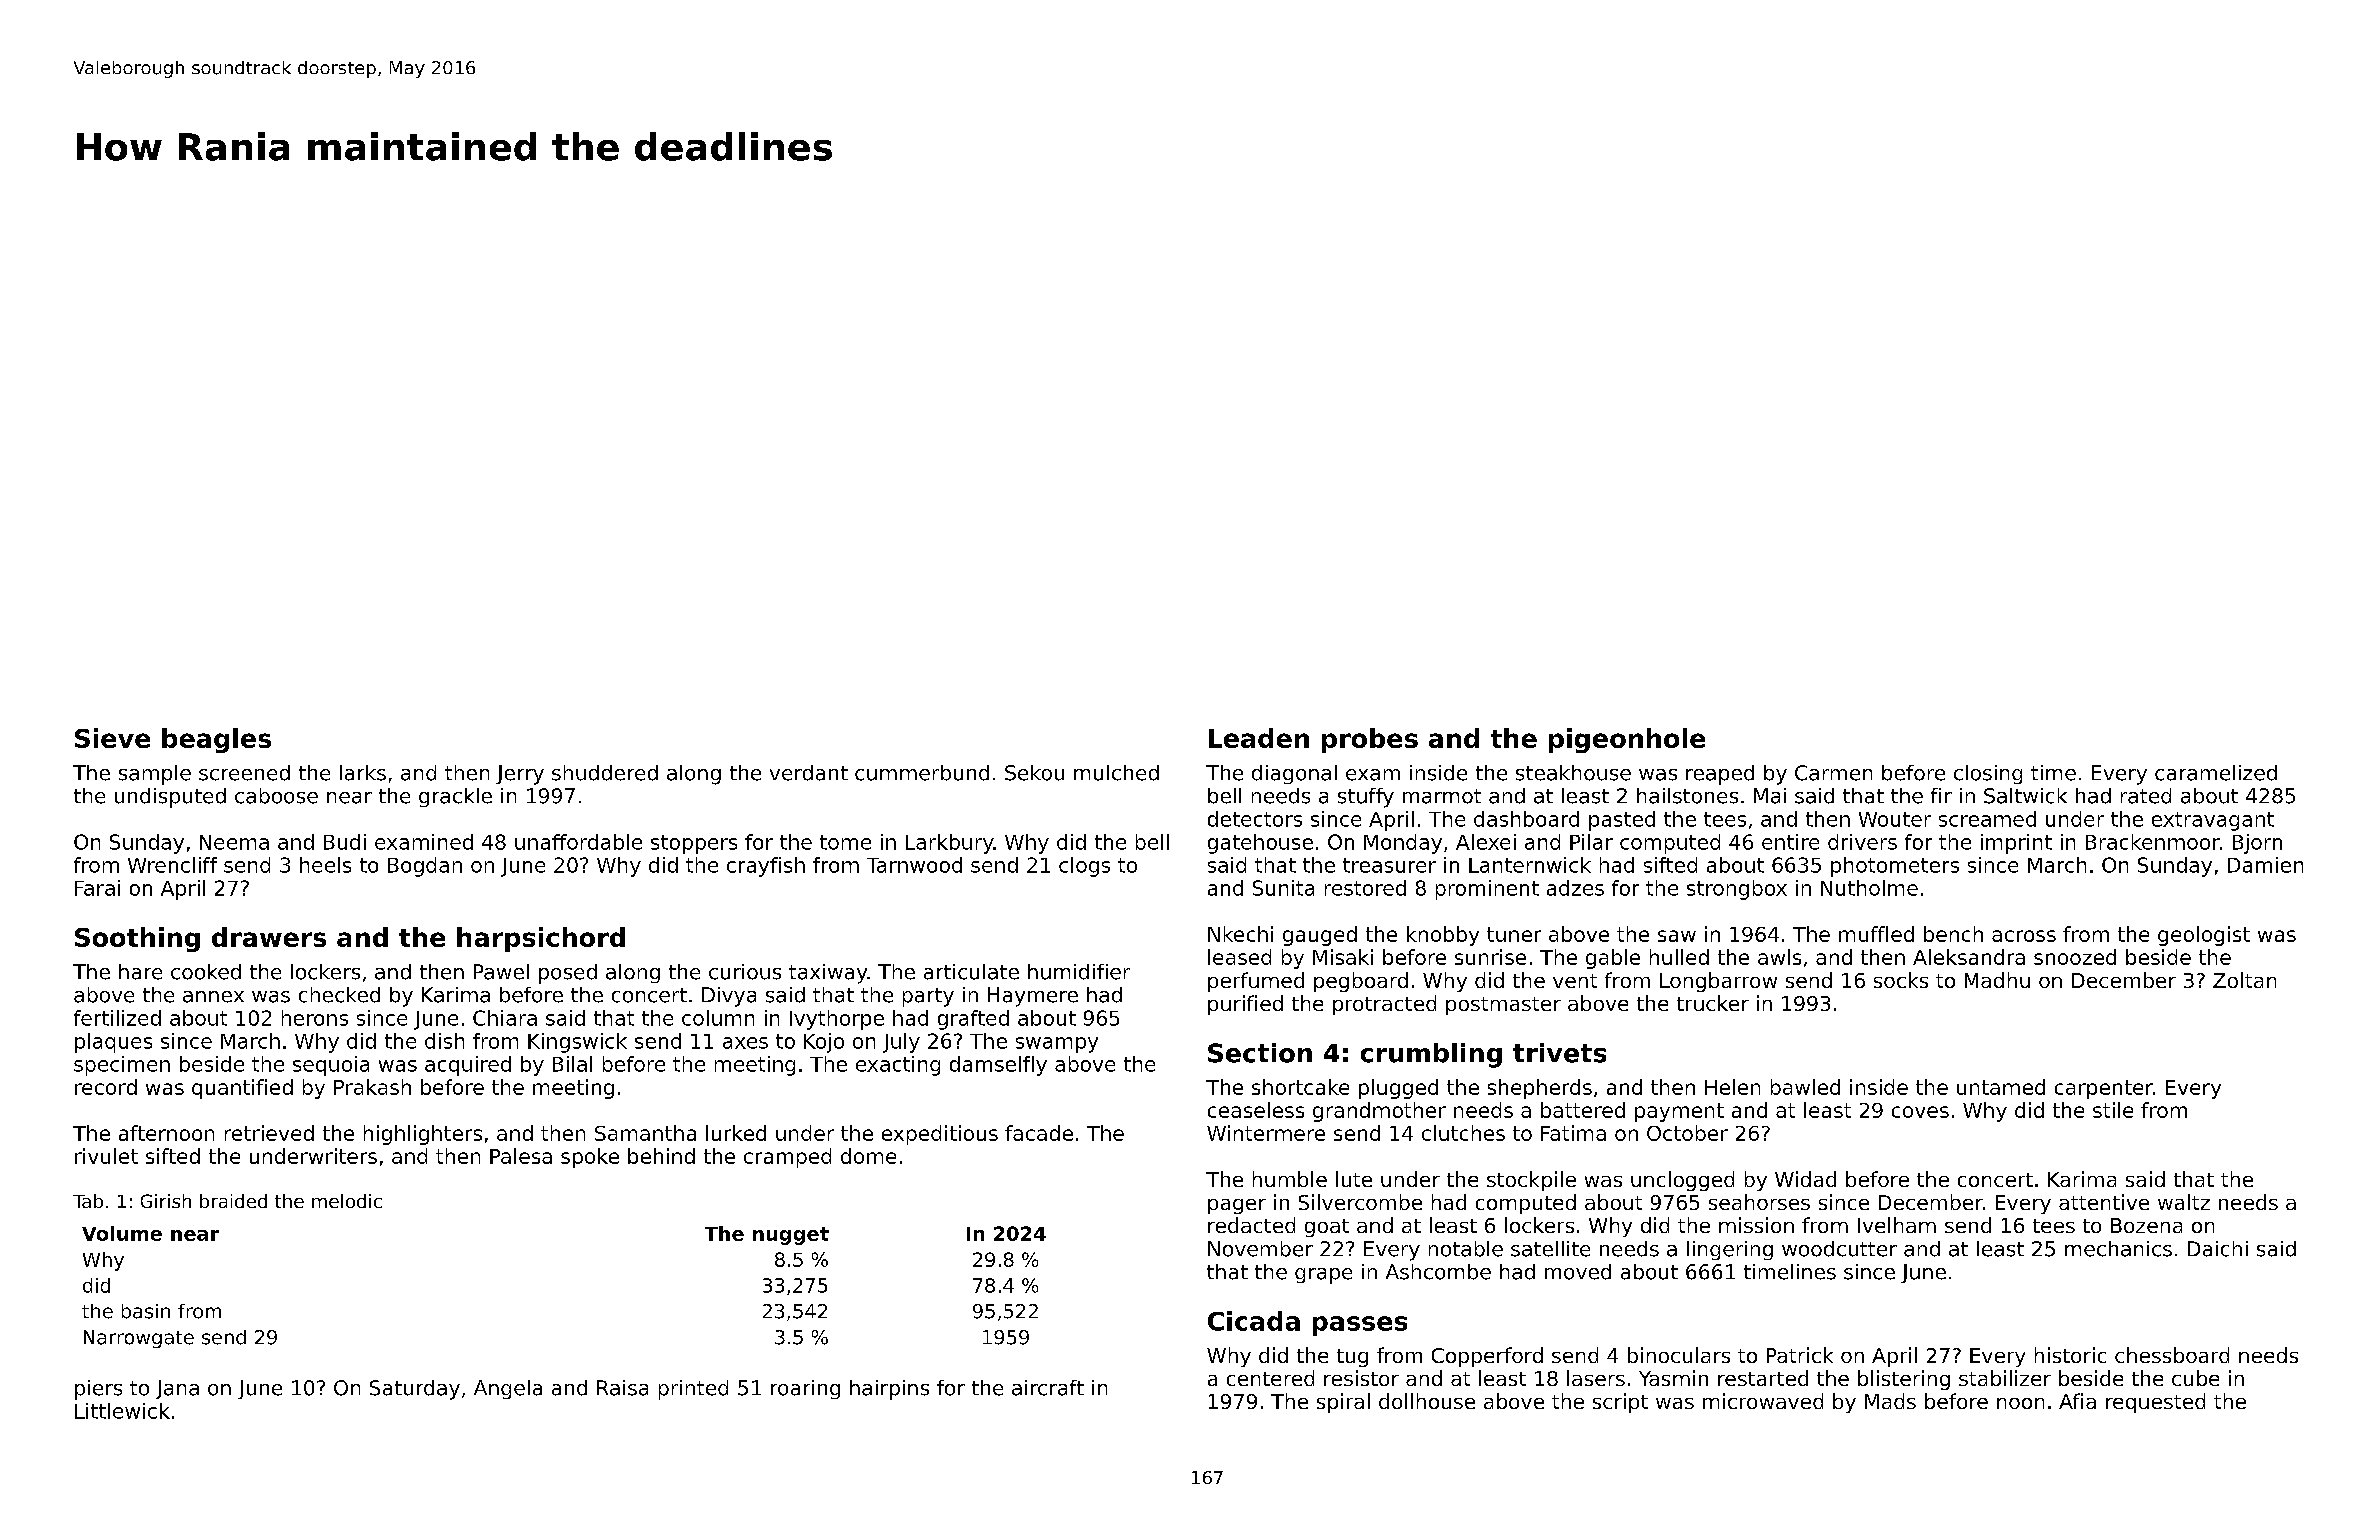  Describe the element at coordinates (2244, 980) in the screenshot. I see `Zoltan` at that location.
